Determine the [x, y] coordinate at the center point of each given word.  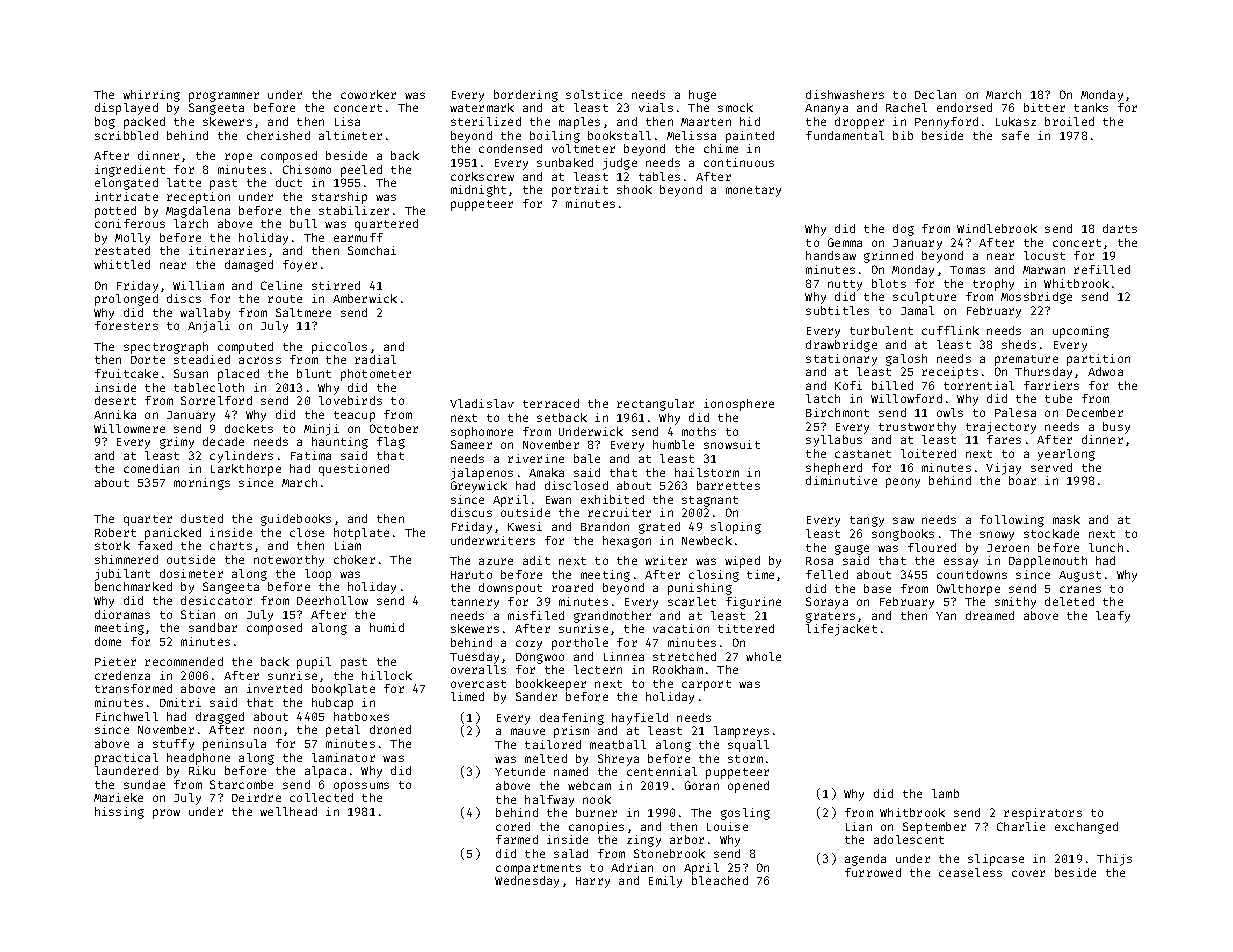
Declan [935, 94]
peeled [361, 171]
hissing [119, 813]
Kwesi [525, 526]
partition [1098, 360]
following [1012, 521]
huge [702, 96]
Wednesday [527, 882]
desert [115, 400]
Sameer [471, 444]
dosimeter [191, 573]
